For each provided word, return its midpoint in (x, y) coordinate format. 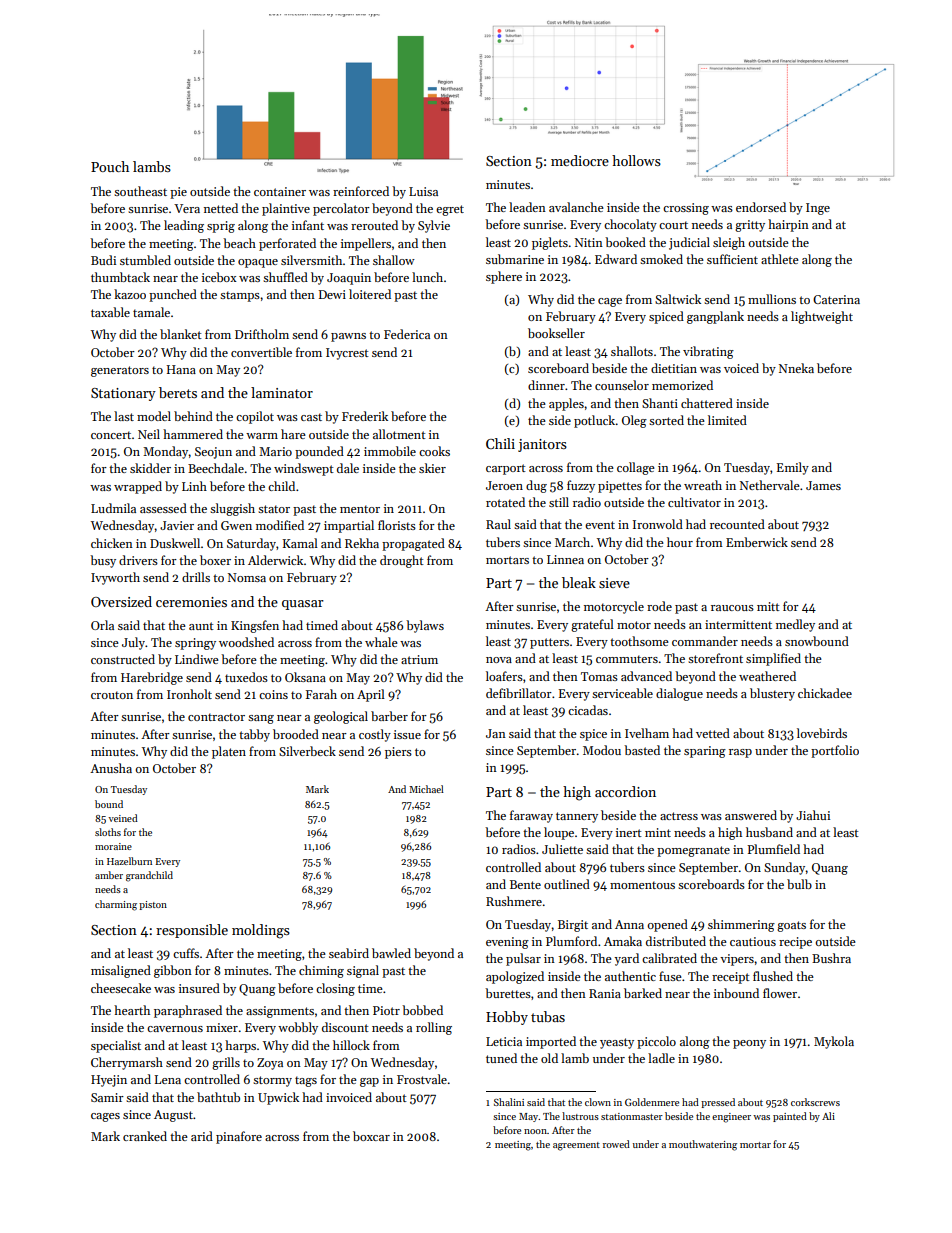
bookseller (556, 333)
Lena (168, 1079)
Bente (525, 884)
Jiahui (813, 815)
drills (196, 577)
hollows (636, 160)
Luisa (423, 191)
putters (549, 643)
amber (109, 875)
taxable (110, 312)
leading (184, 226)
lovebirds (822, 733)
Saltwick (678, 299)
